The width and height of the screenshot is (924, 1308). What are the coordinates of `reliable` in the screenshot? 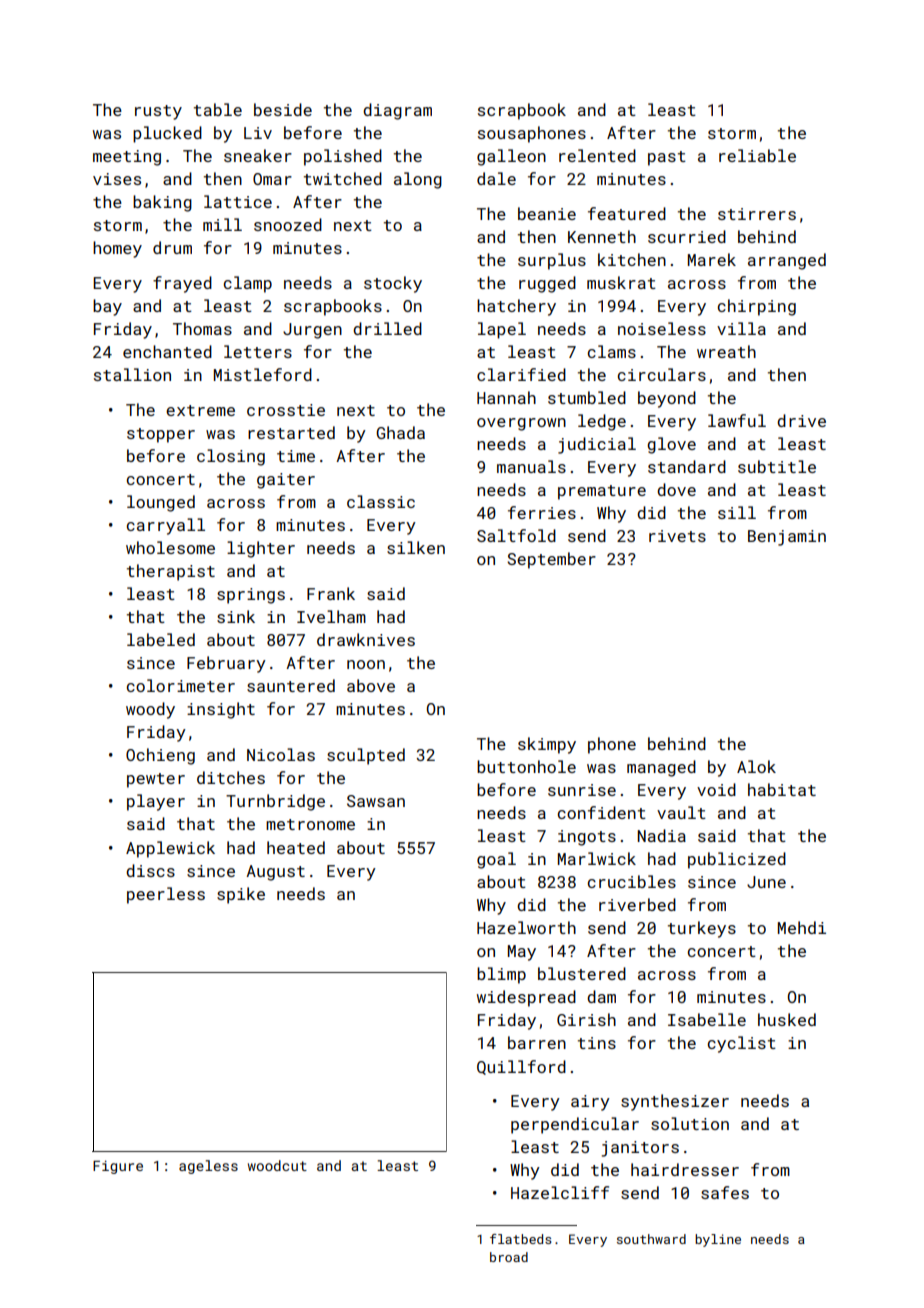 It's located at (757, 155).
